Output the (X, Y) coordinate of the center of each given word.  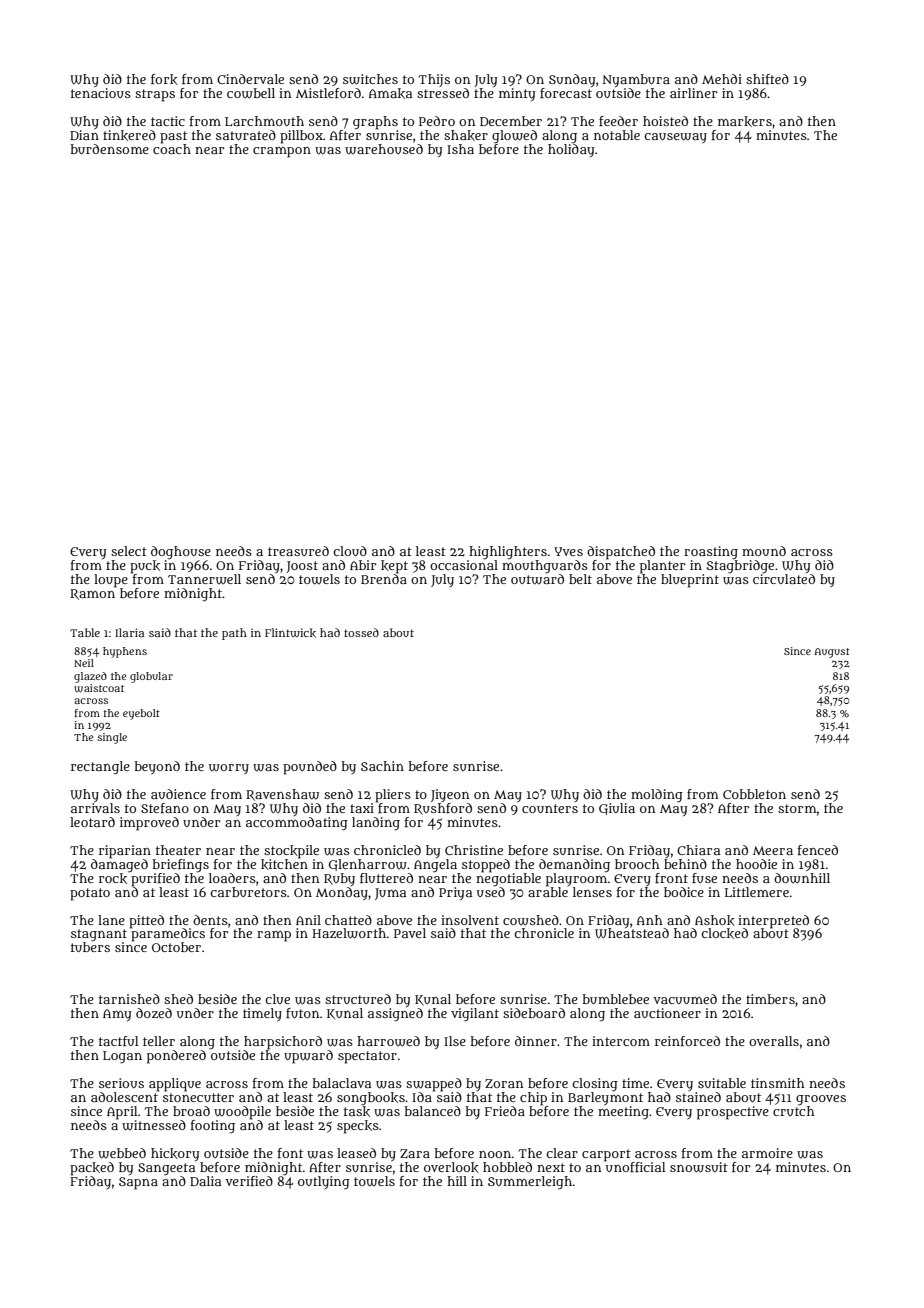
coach (172, 149)
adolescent (125, 1096)
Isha (460, 149)
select (129, 551)
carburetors (248, 892)
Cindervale (250, 79)
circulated (784, 579)
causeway (675, 138)
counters (550, 808)
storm (797, 808)
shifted (767, 79)
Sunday (572, 80)
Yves (568, 551)
